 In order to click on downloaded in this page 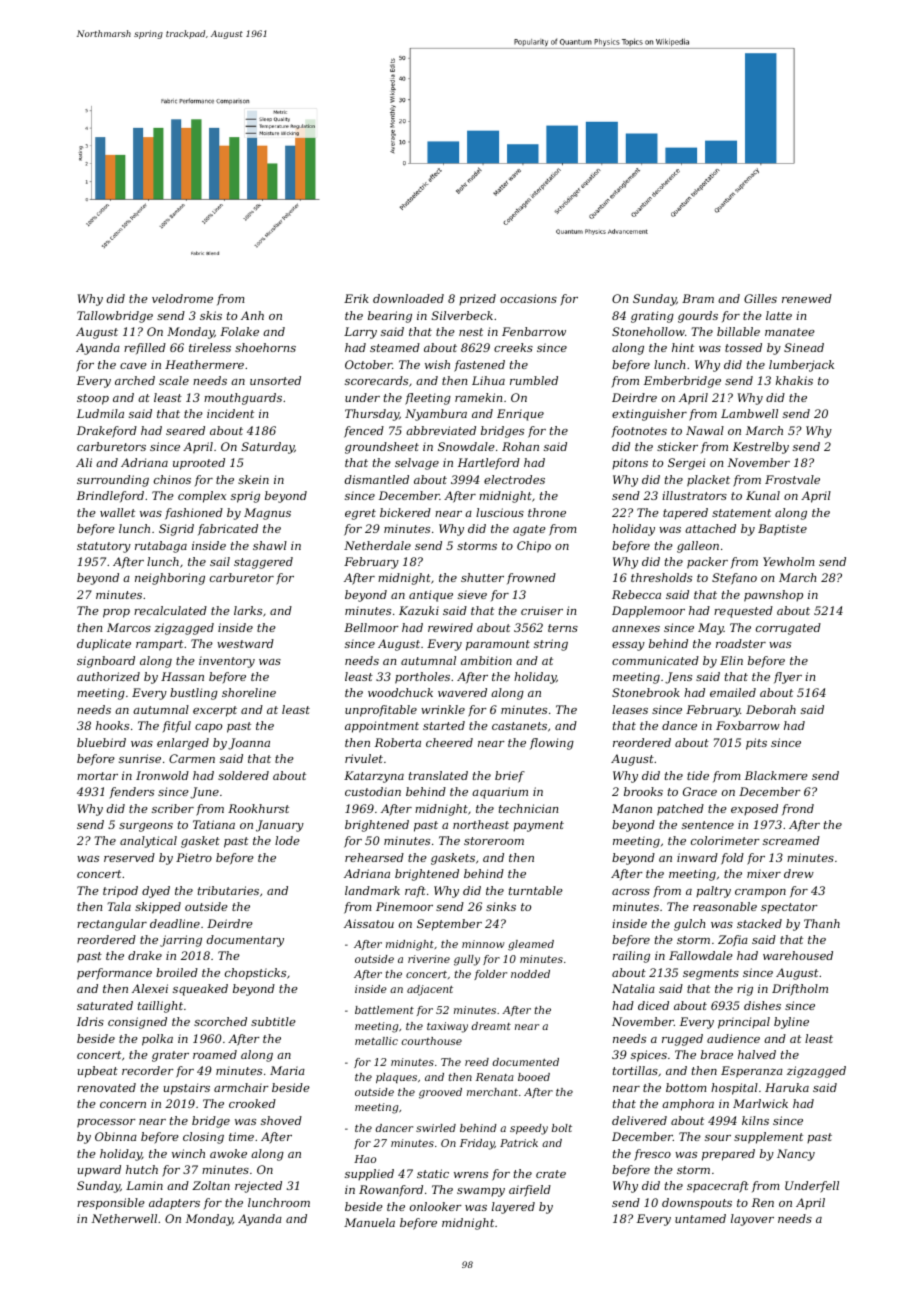, I will do `click(408, 298)`.
